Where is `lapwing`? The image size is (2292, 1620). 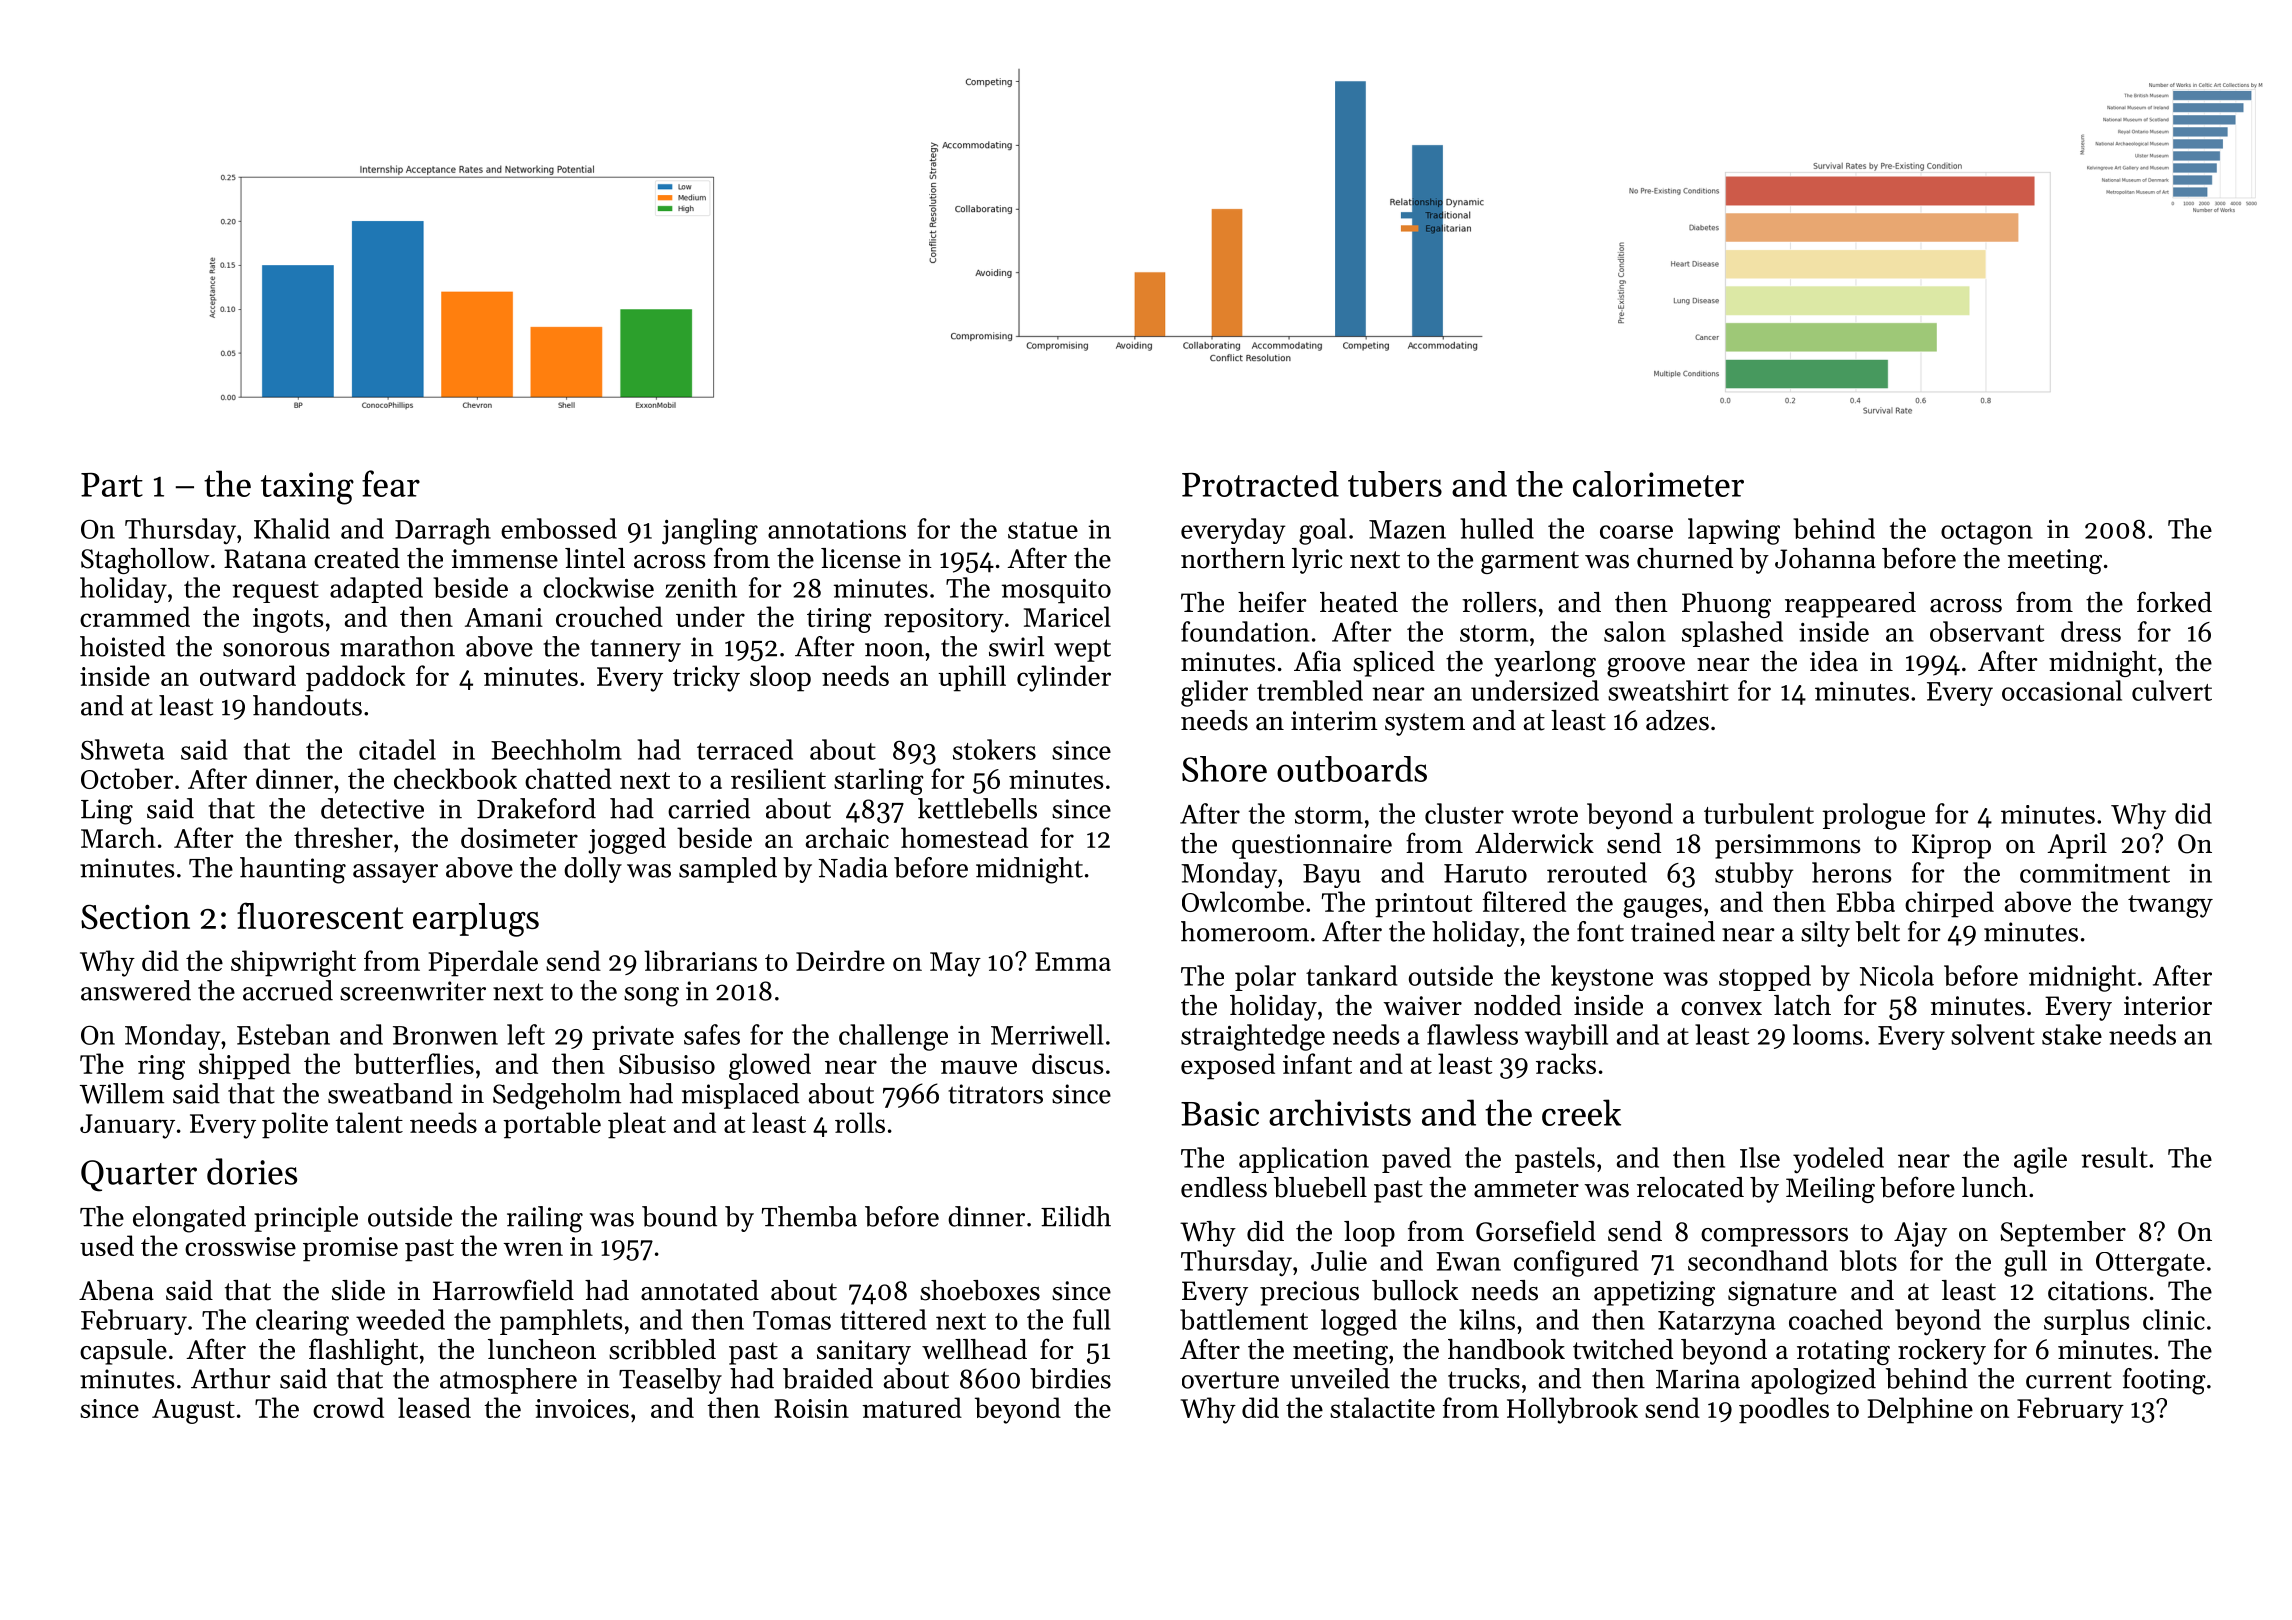
lapwing is located at coordinates (1734, 531).
